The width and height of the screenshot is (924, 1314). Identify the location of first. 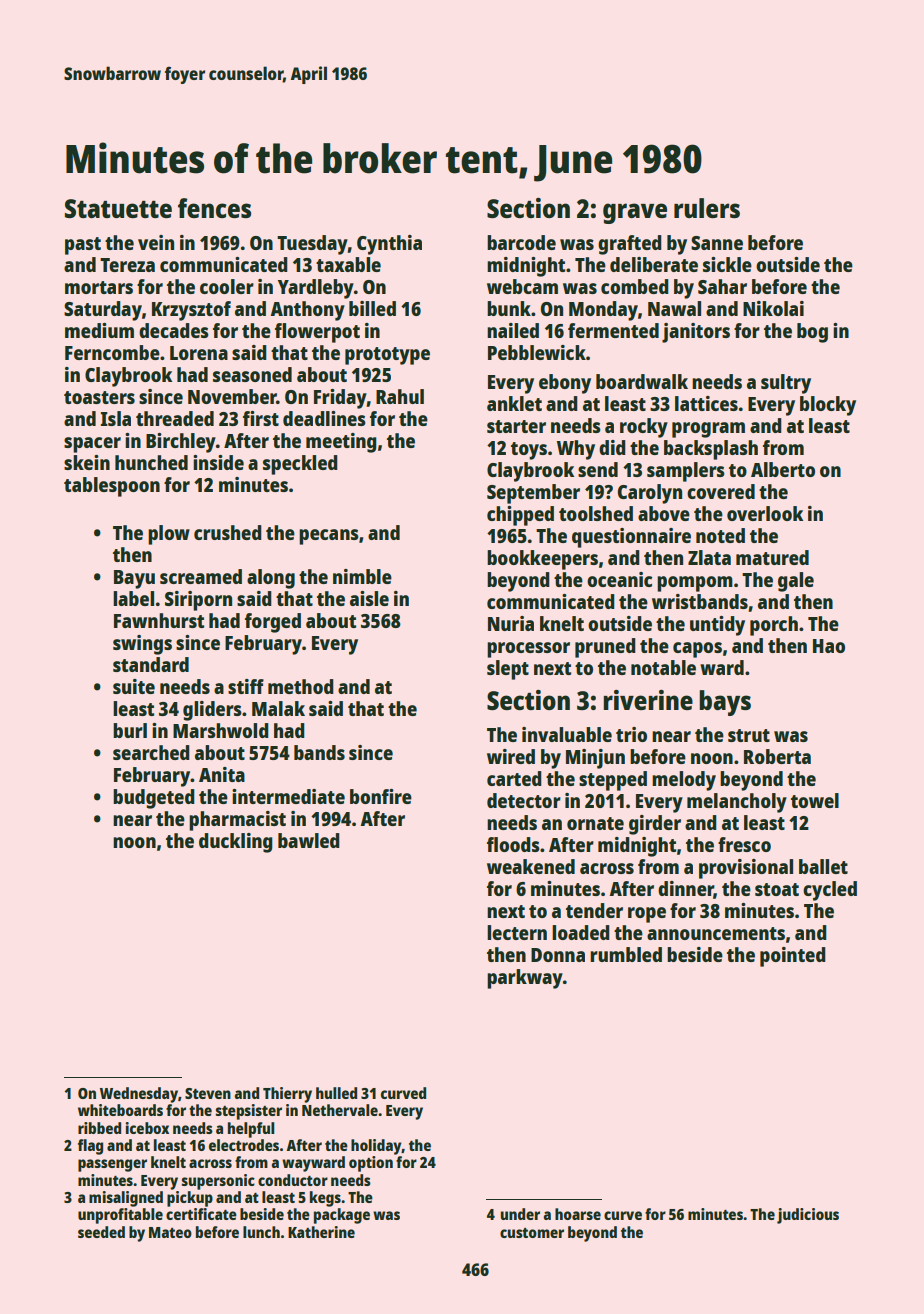
(261, 418).
